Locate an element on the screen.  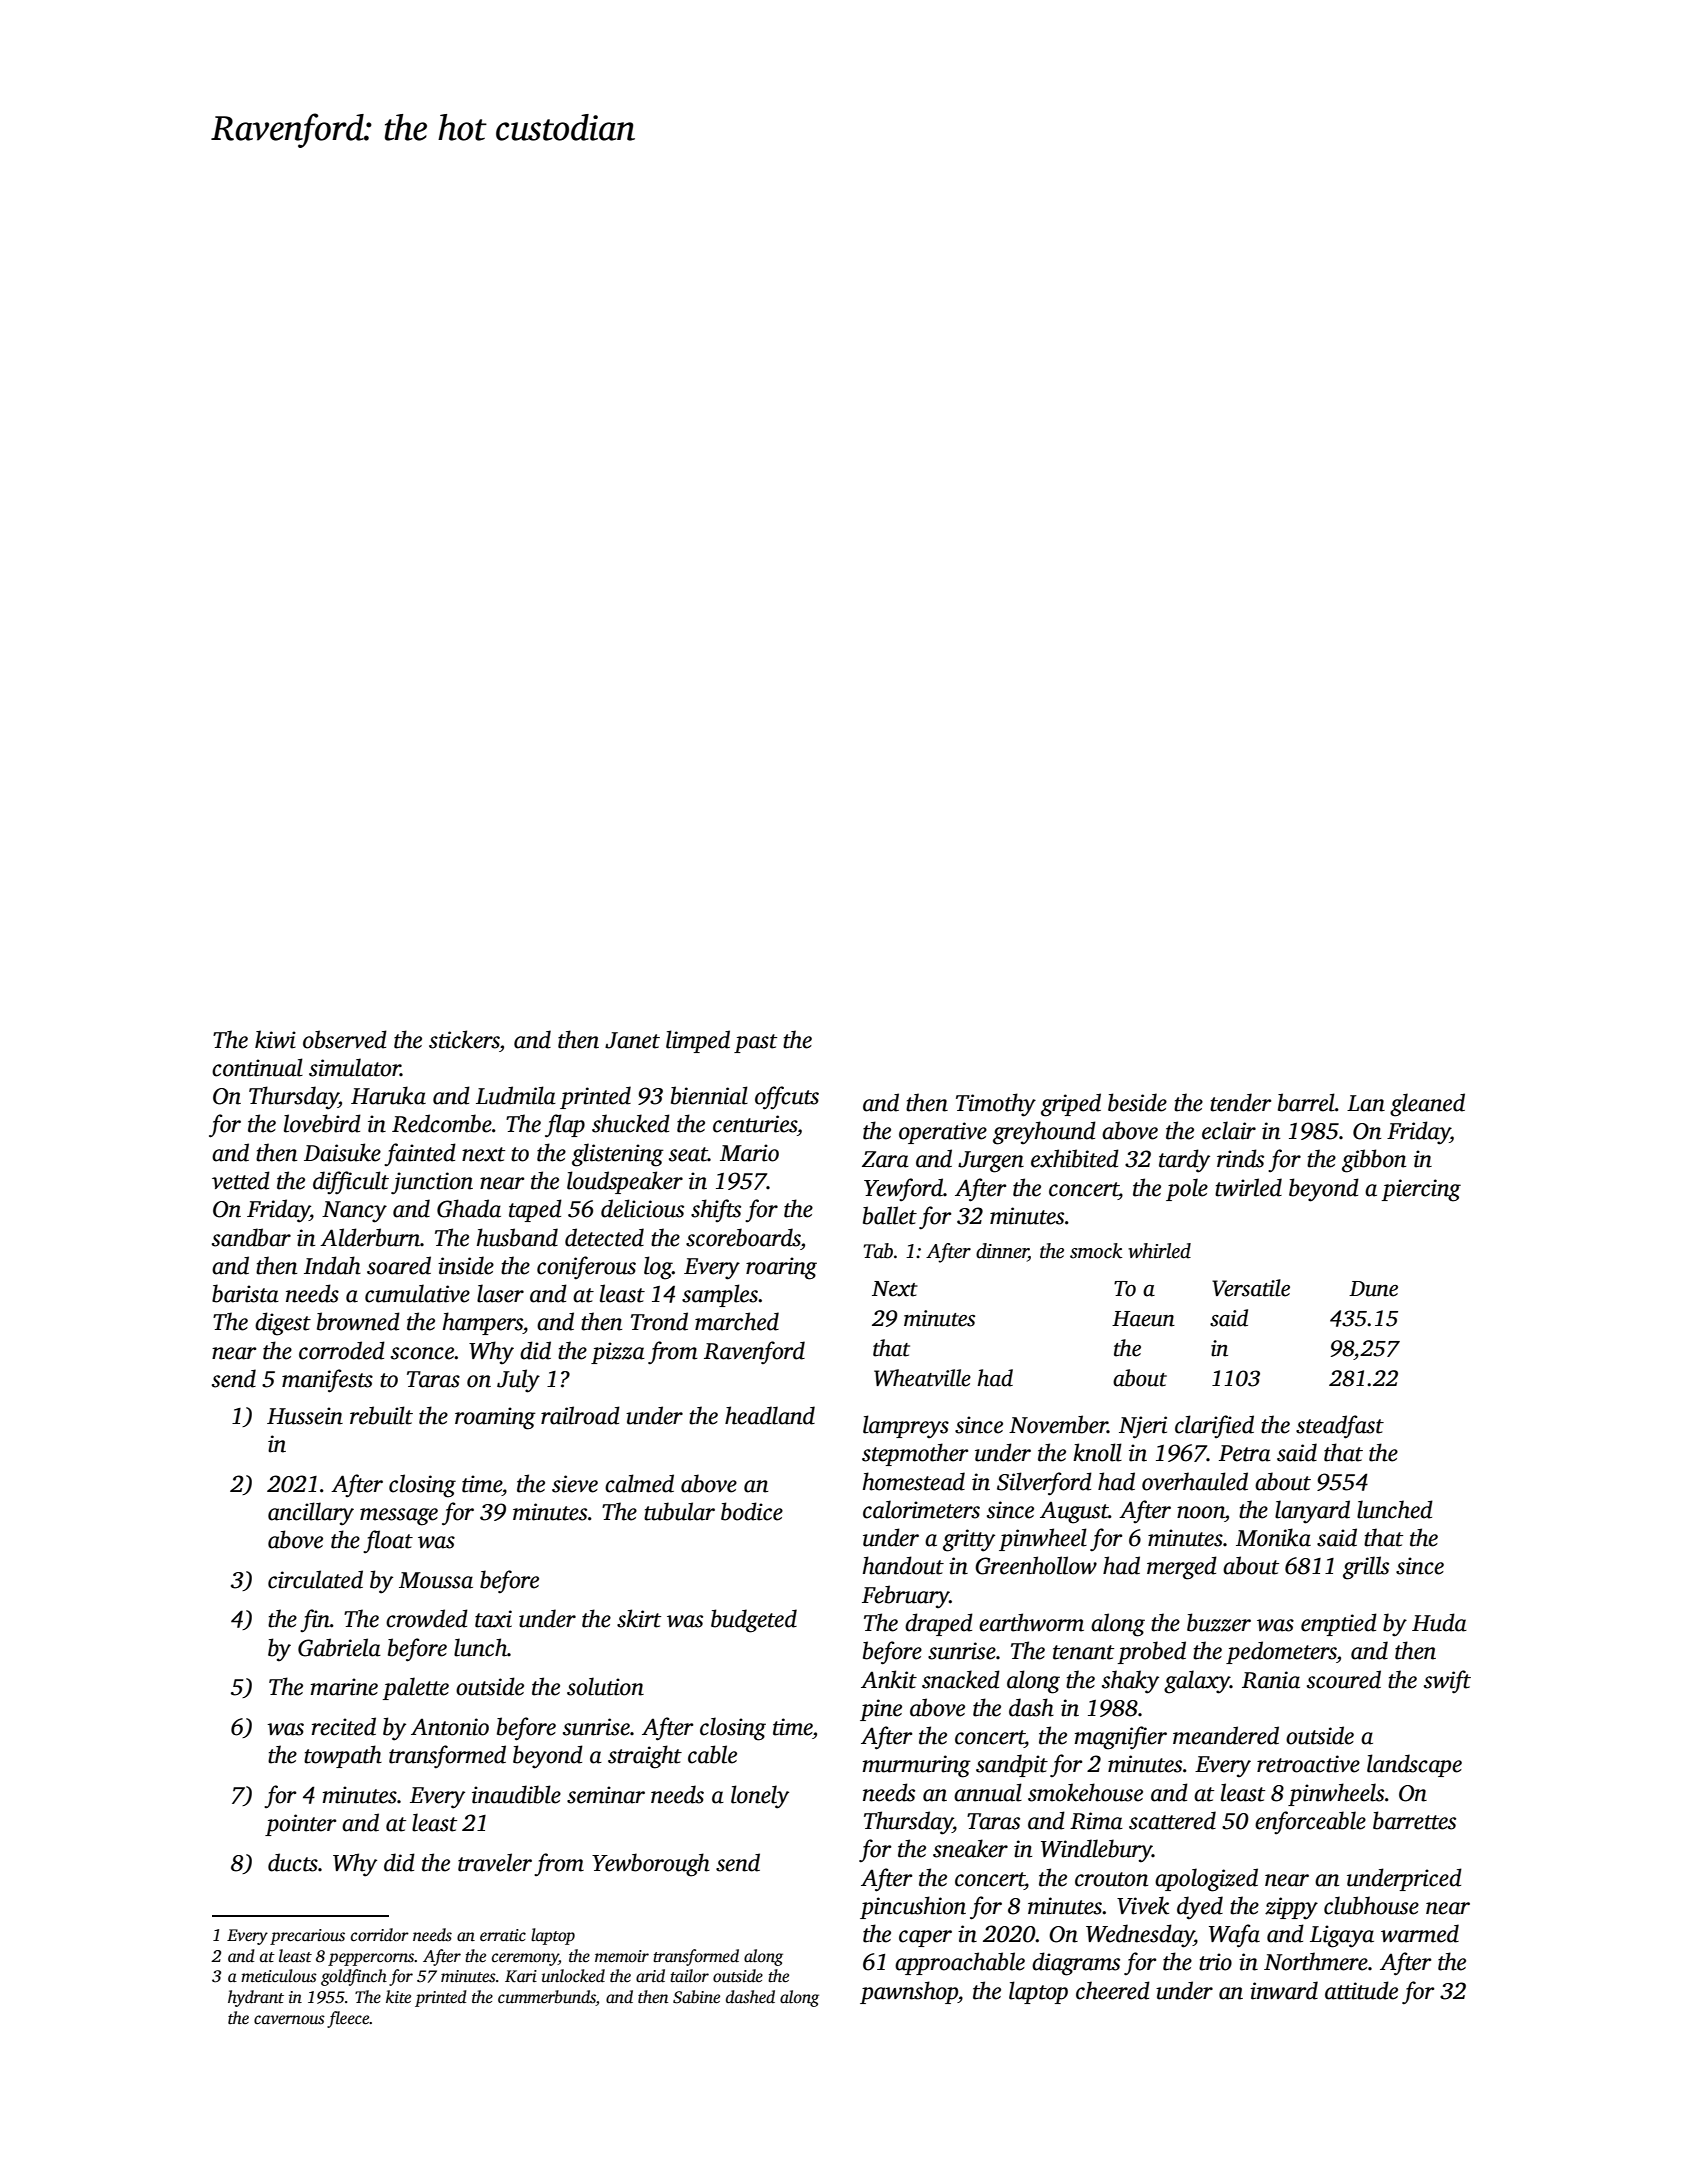
Janet is located at coordinates (632, 1040).
